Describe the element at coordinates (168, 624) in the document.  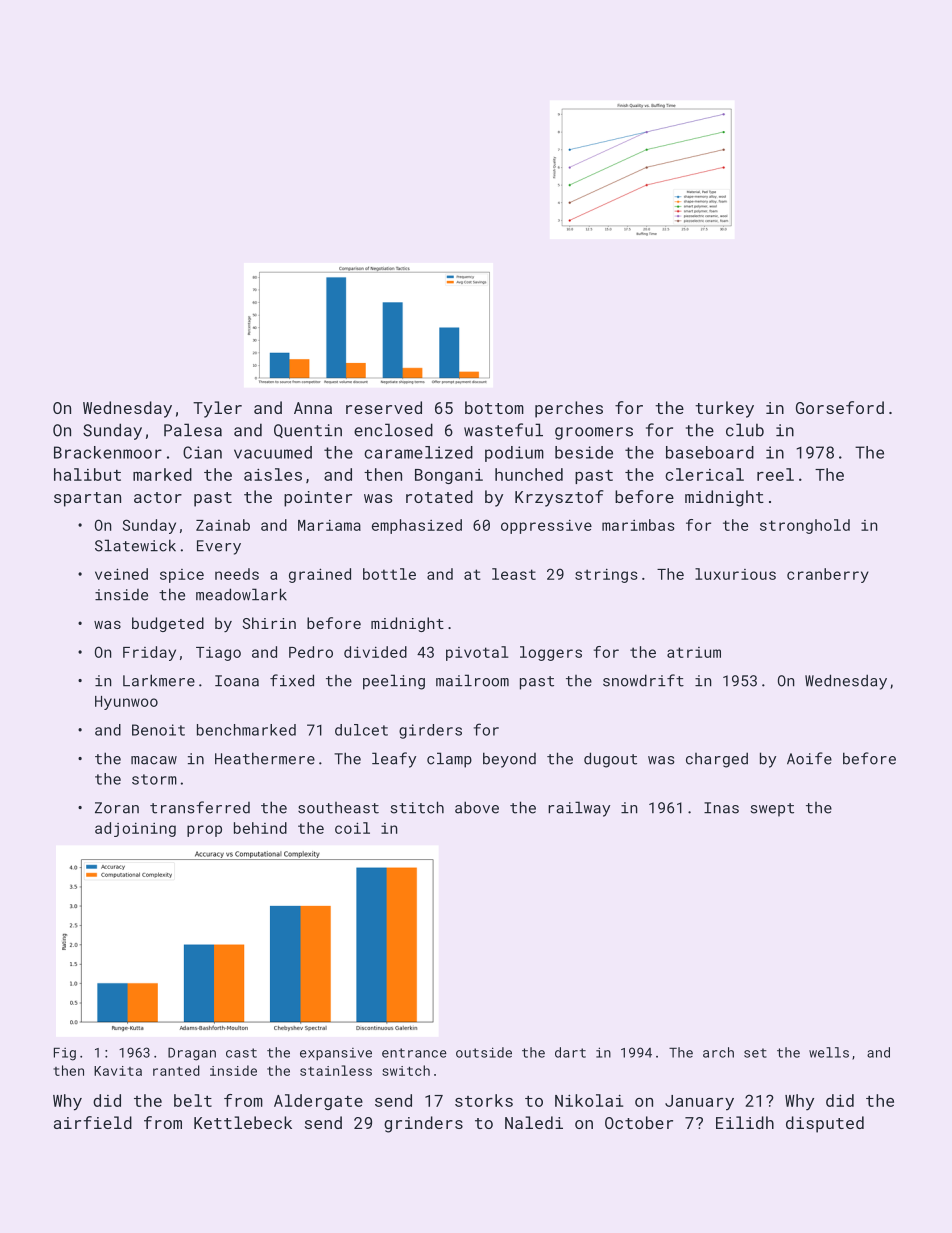
I see `budgeted` at that location.
